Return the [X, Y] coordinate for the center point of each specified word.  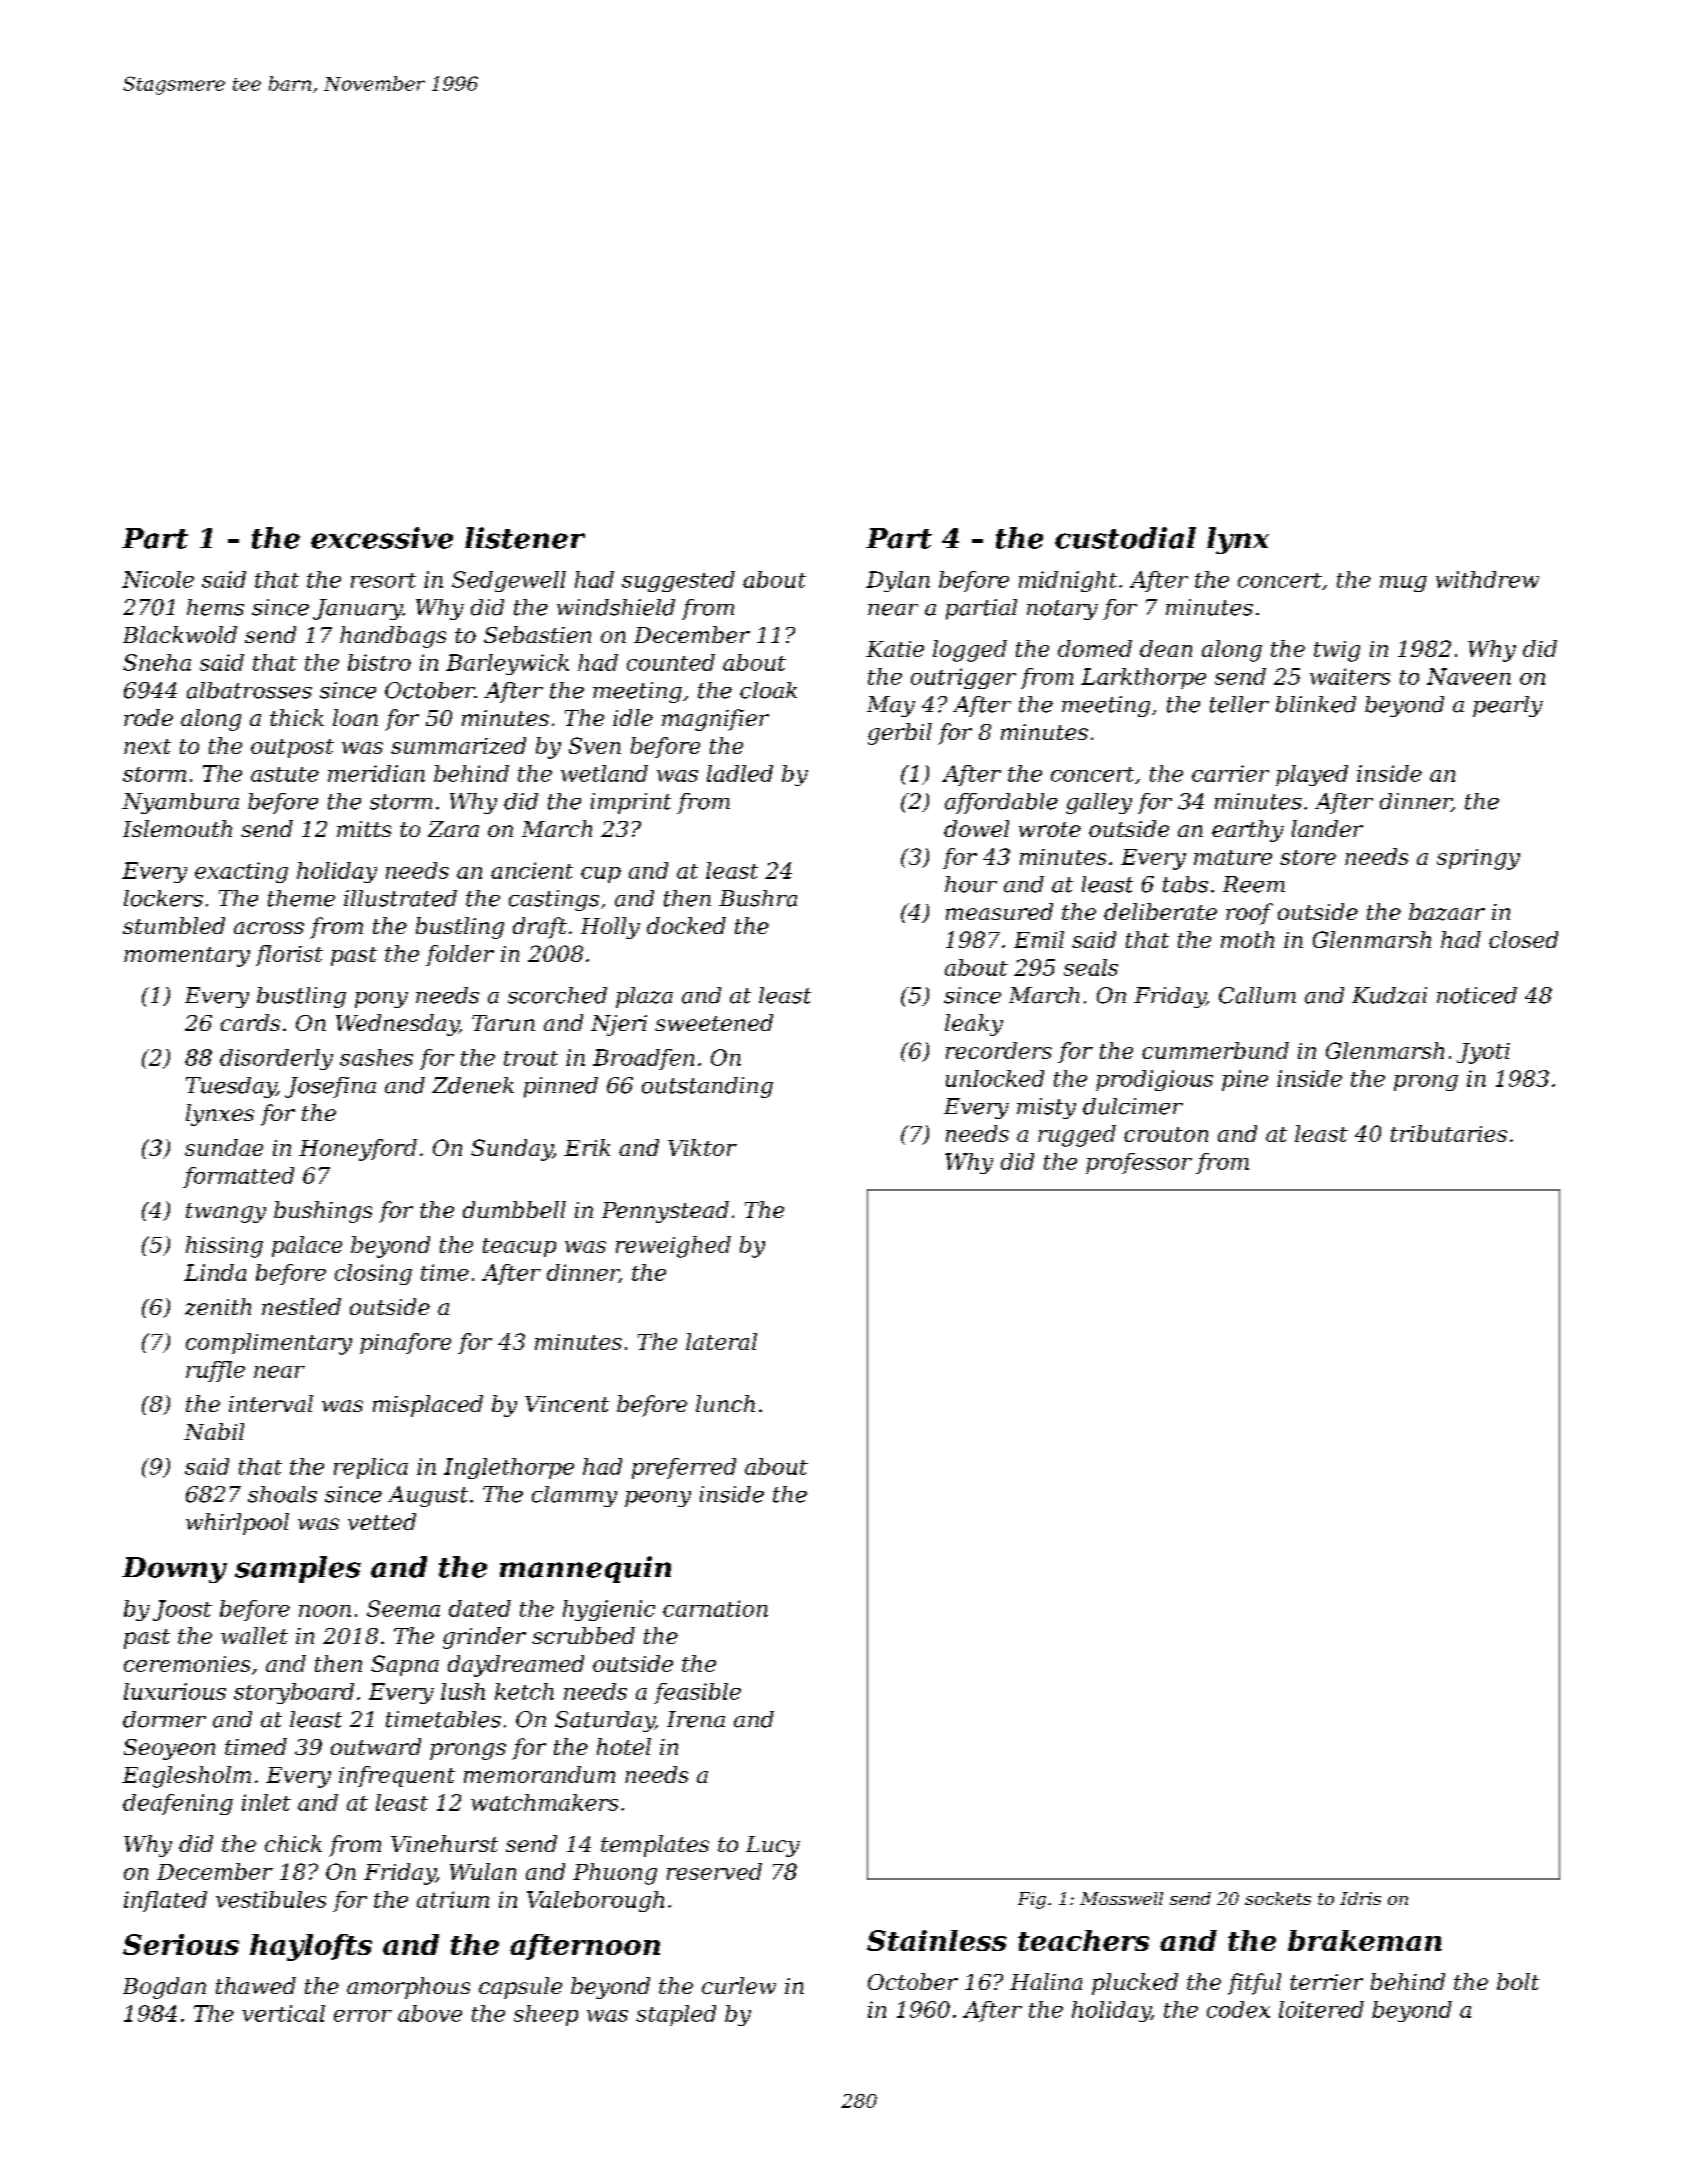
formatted [238, 1177]
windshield [616, 607]
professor [1139, 1163]
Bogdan [164, 1988]
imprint [631, 803]
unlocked [995, 1078]
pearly [1508, 706]
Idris [1360, 1898]
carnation [715, 1608]
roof [1249, 914]
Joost [182, 1610]
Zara [453, 829]
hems [215, 607]
